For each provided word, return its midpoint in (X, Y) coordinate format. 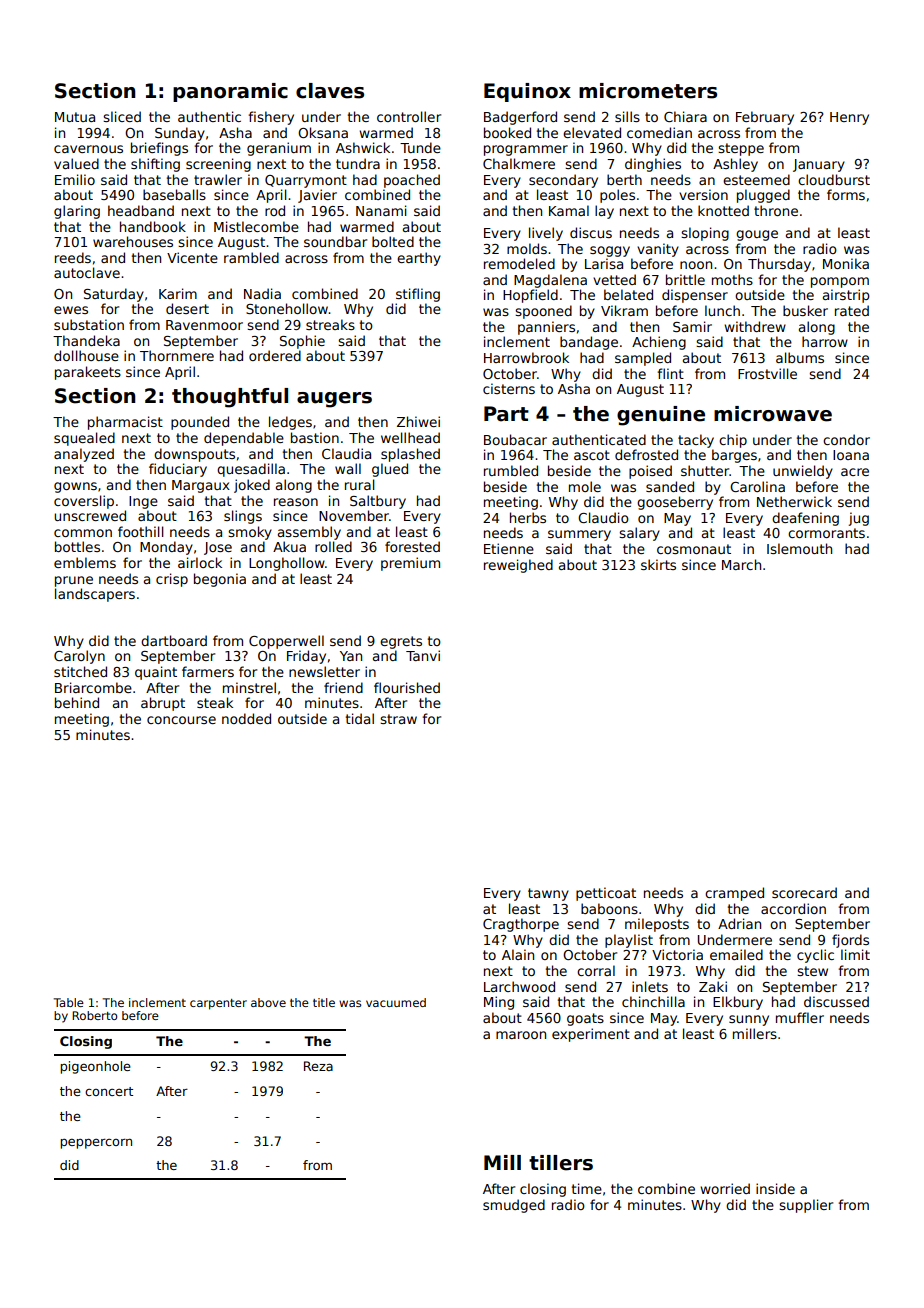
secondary (563, 181)
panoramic (230, 92)
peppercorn (96, 1143)
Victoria (677, 954)
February (765, 118)
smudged (514, 1206)
